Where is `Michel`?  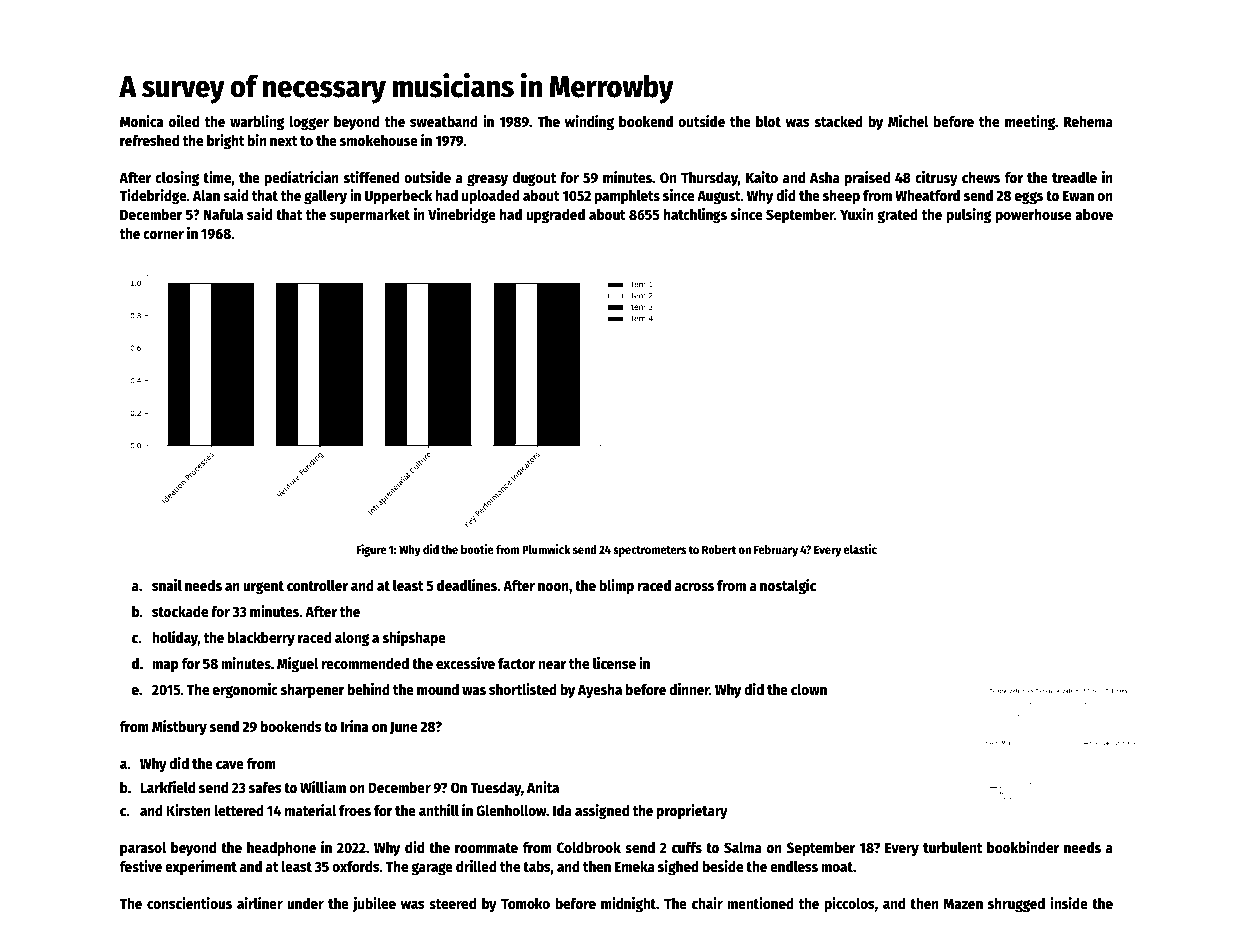
Michel is located at coordinates (908, 121).
